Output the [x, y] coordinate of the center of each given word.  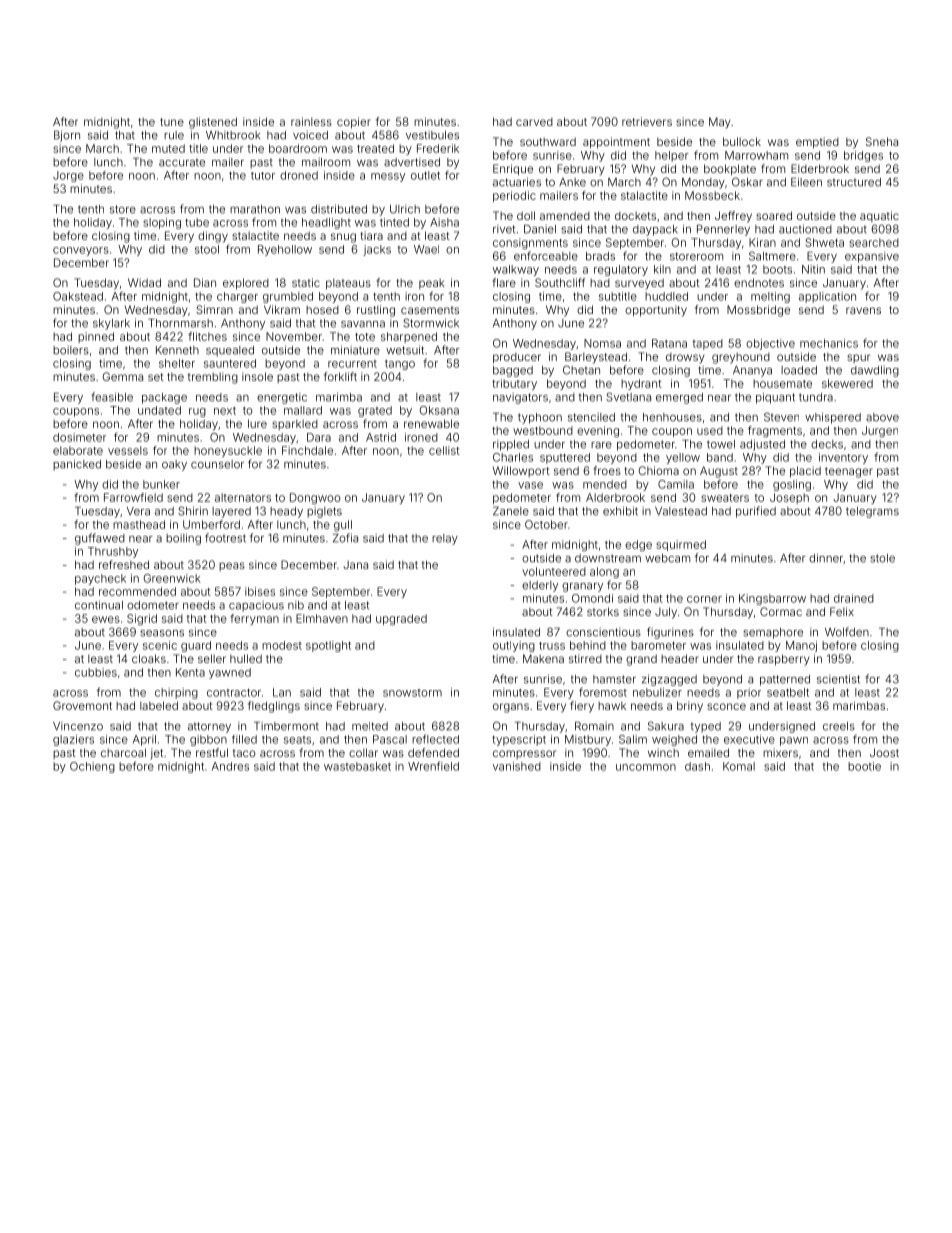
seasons [162, 633]
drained [854, 598]
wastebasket [357, 766]
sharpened [409, 337]
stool [207, 249]
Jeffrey [733, 217]
